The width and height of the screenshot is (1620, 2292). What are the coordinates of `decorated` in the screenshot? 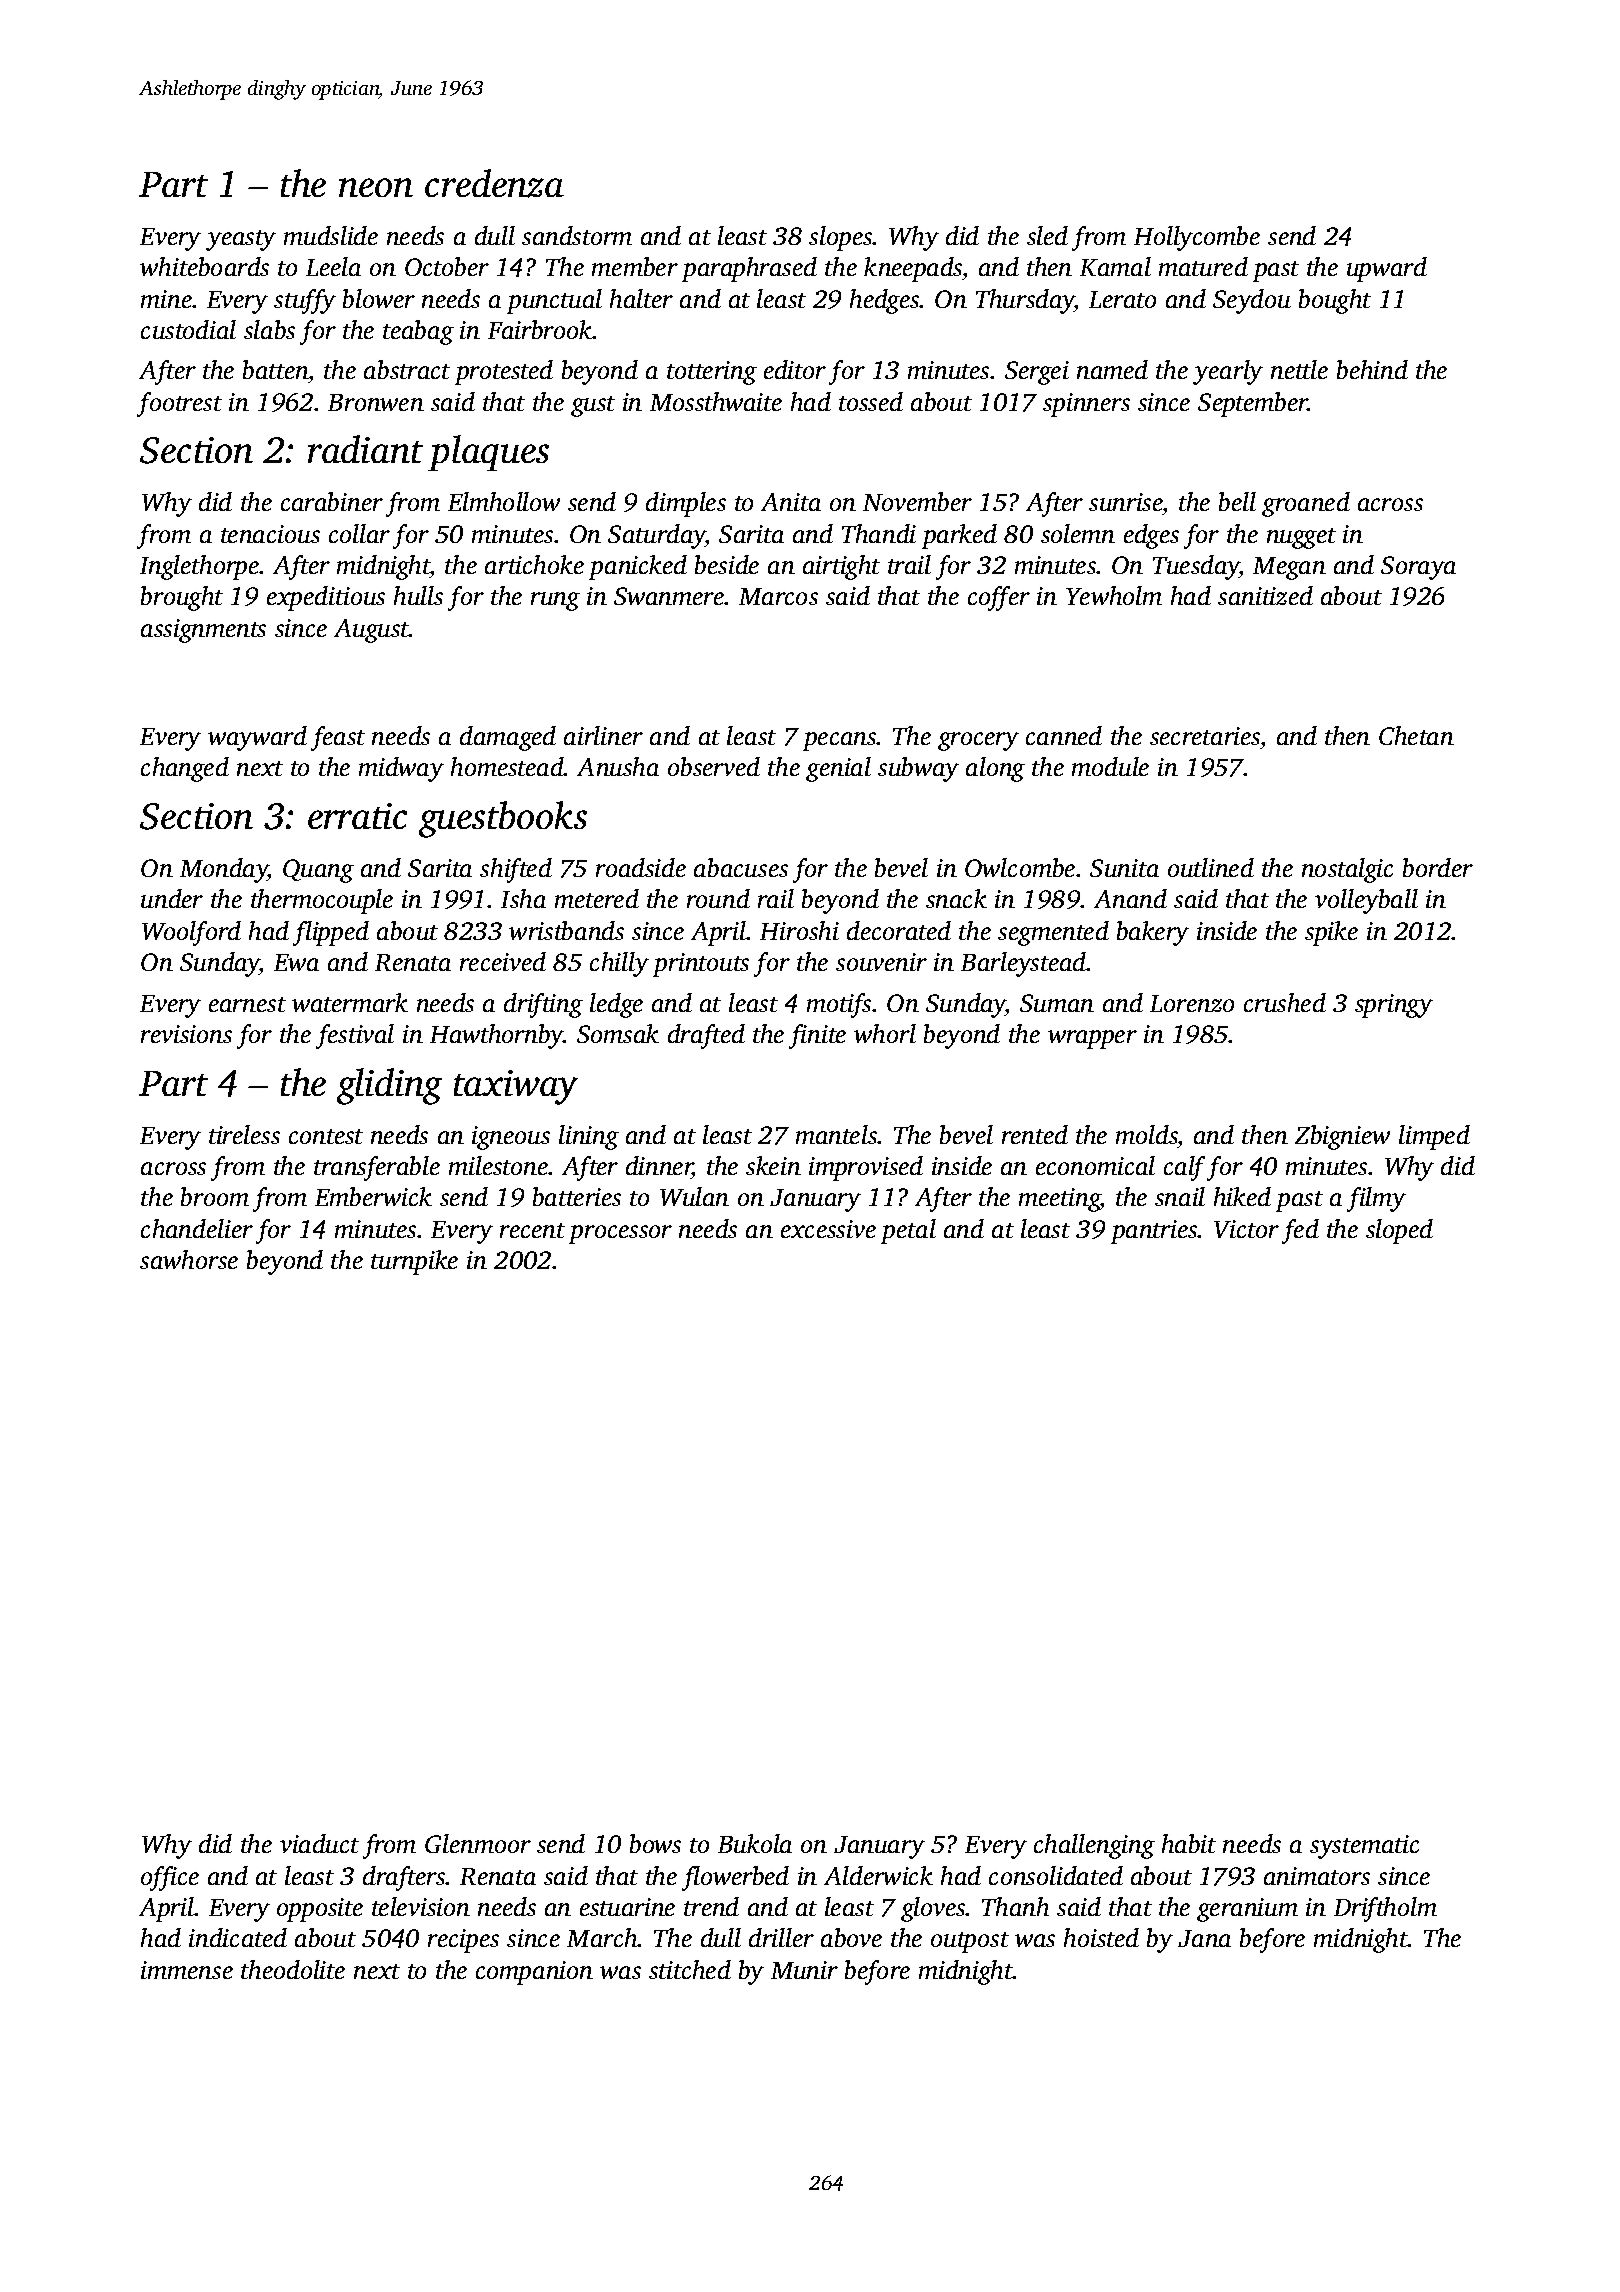 It's located at (899, 930).
